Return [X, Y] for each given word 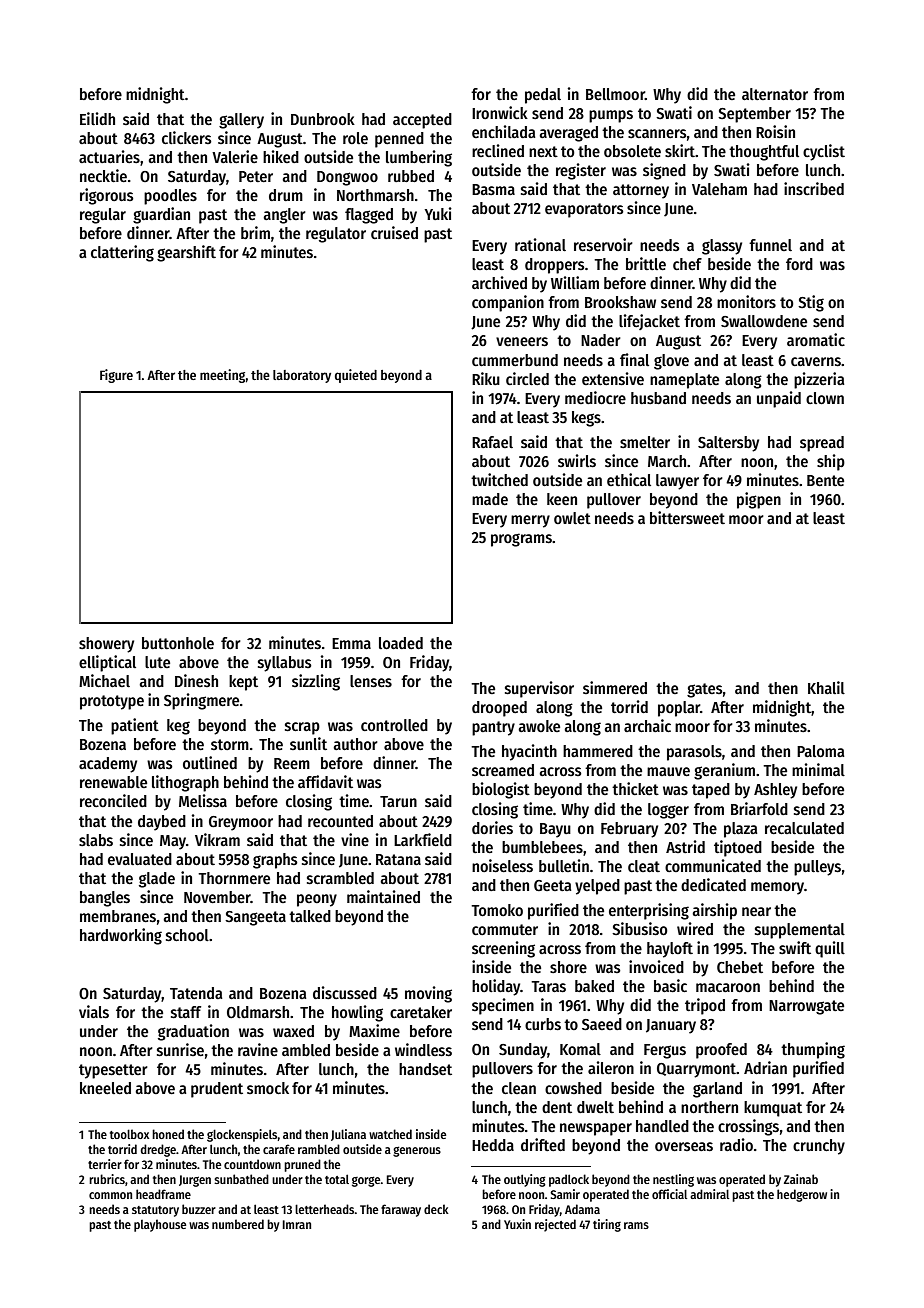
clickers [187, 137]
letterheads [325, 1209]
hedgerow [802, 1195]
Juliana [348, 1135]
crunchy [819, 1147]
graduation [193, 1032]
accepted [422, 121]
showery [106, 645]
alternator [775, 94]
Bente [825, 480]
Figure [116, 376]
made [490, 499]
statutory [155, 1211]
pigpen [759, 500]
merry [530, 521]
